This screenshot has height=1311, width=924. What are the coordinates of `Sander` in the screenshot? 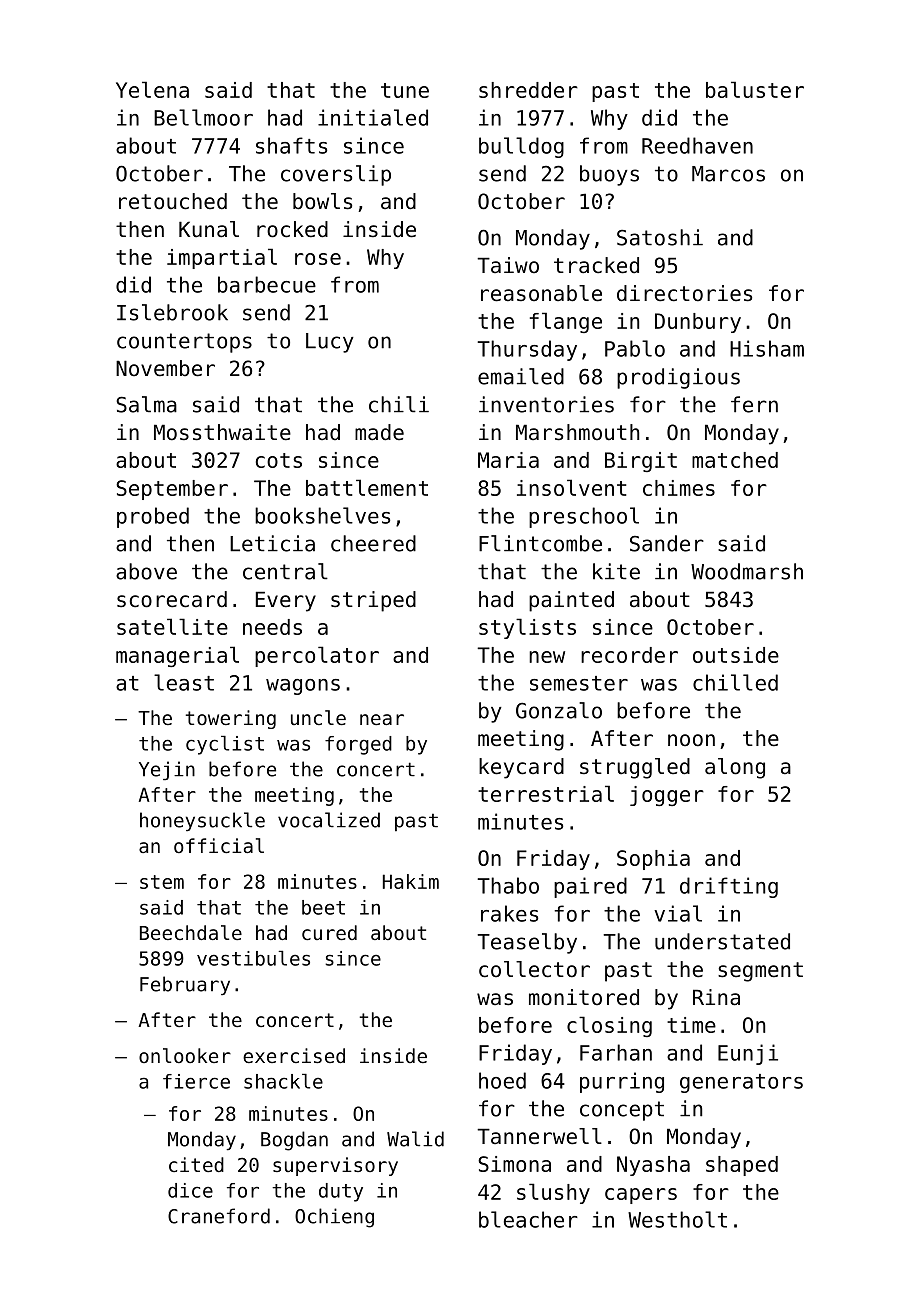 It's located at (667, 543).
